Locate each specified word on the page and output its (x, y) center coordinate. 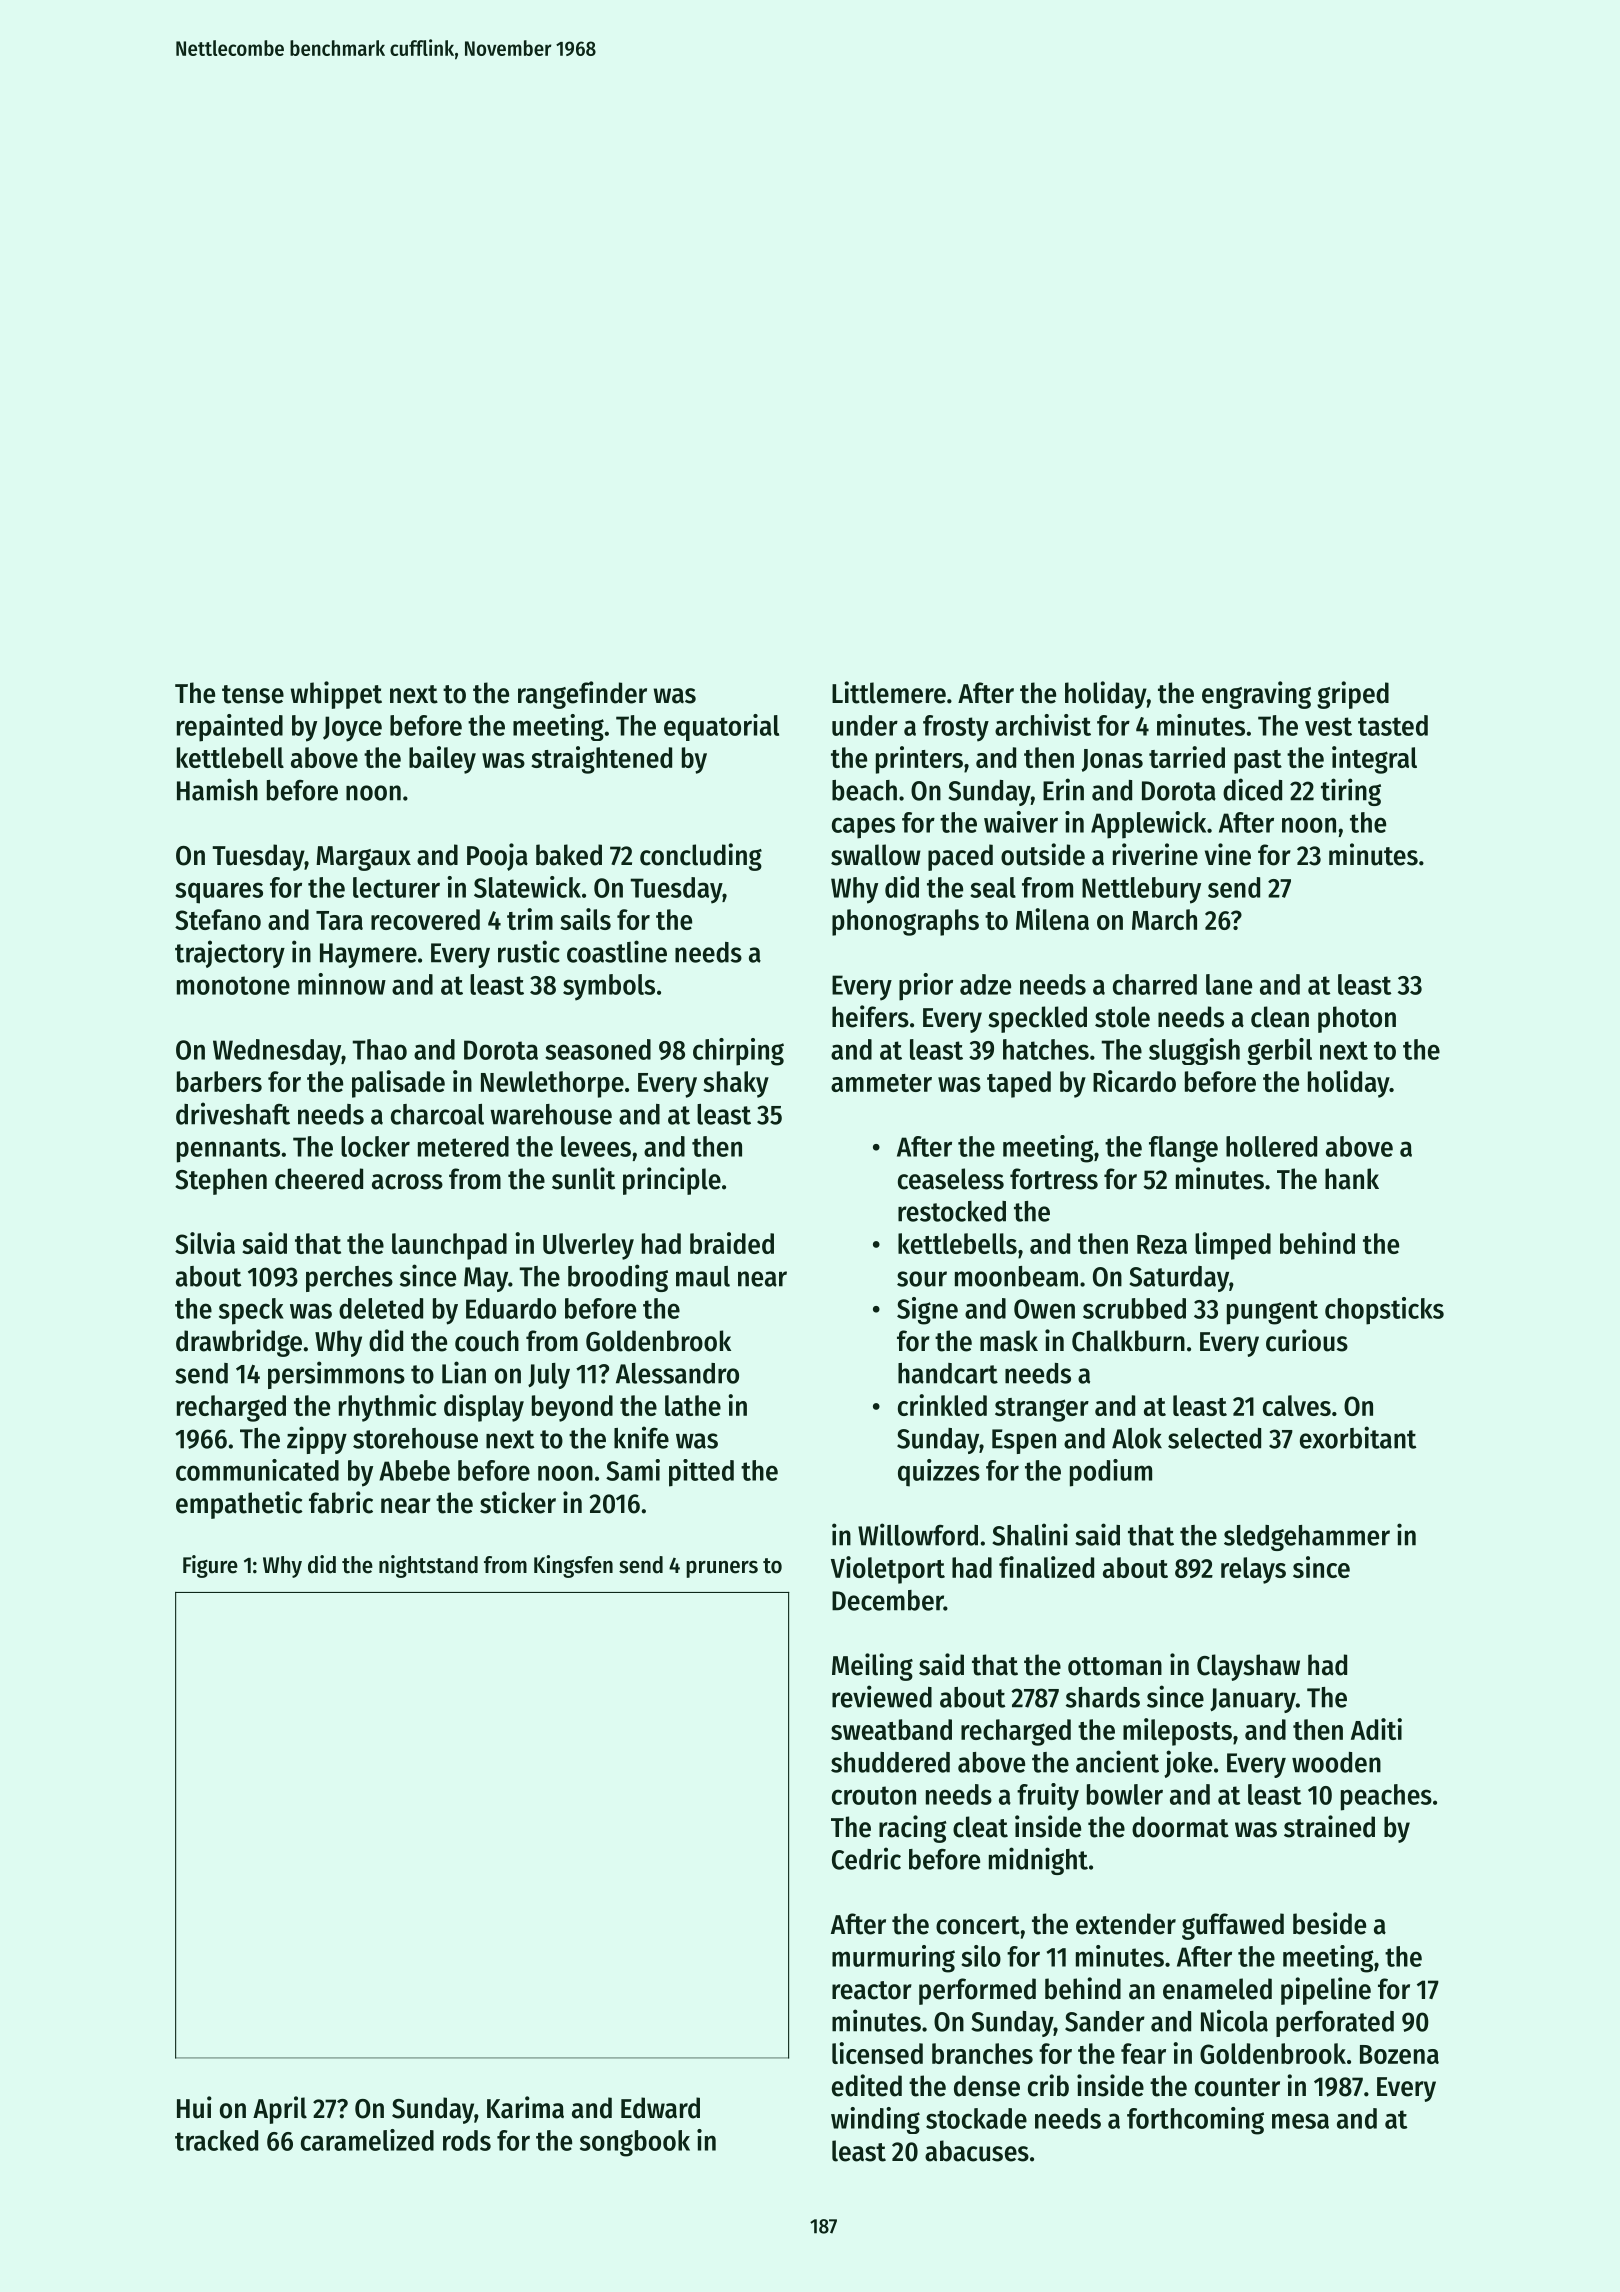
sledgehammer (1307, 1538)
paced (960, 857)
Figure (210, 1566)
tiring (1351, 792)
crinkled (942, 1405)
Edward (660, 2108)
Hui (194, 2107)
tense (253, 694)
